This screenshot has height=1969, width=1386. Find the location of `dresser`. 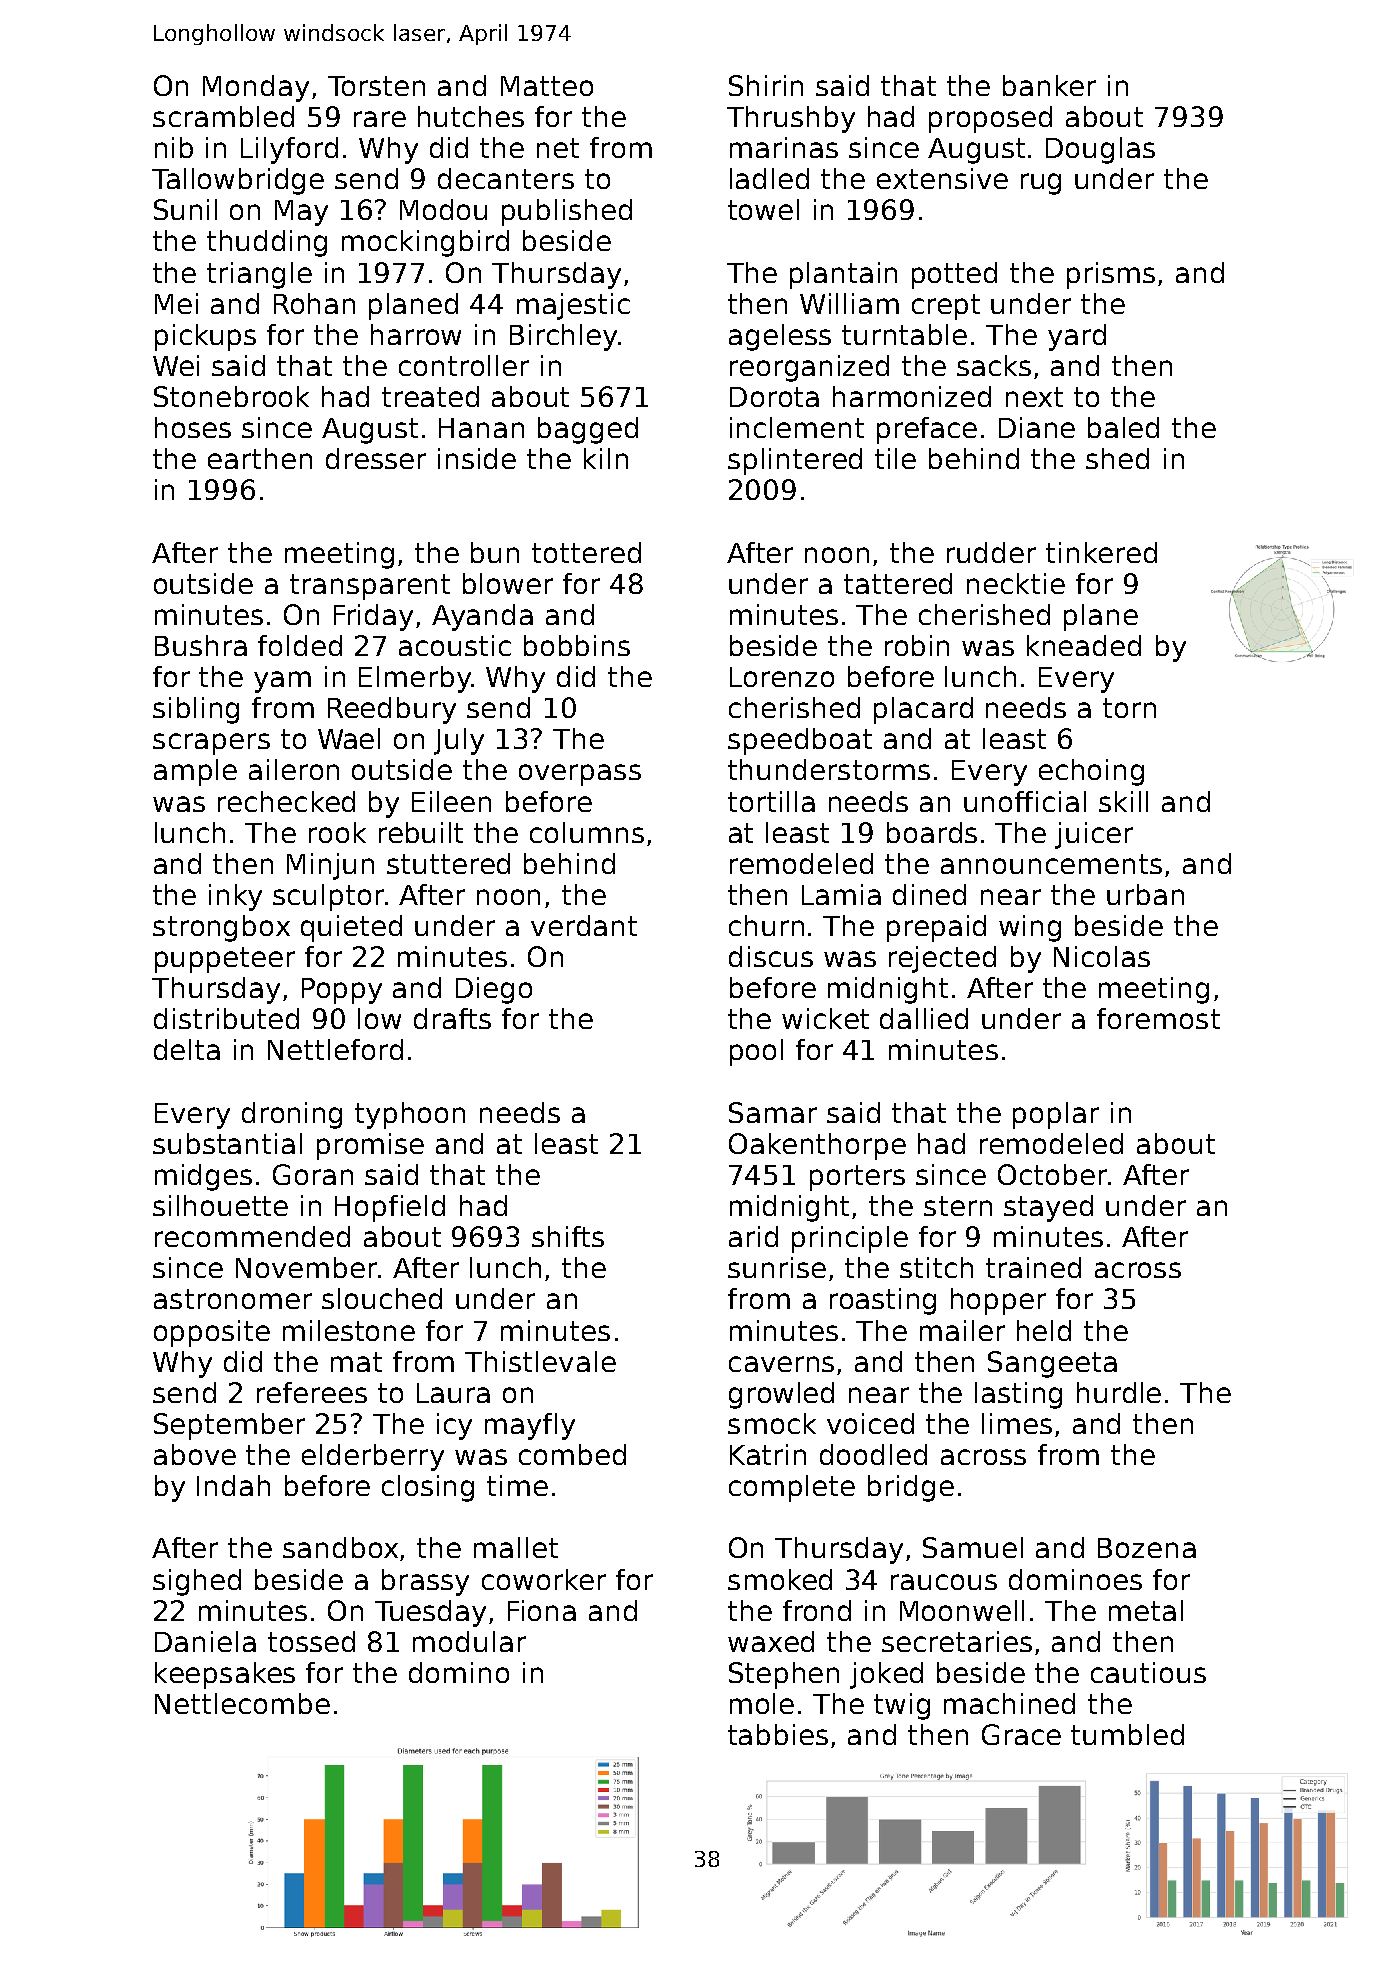

dresser is located at coordinates (376, 458).
